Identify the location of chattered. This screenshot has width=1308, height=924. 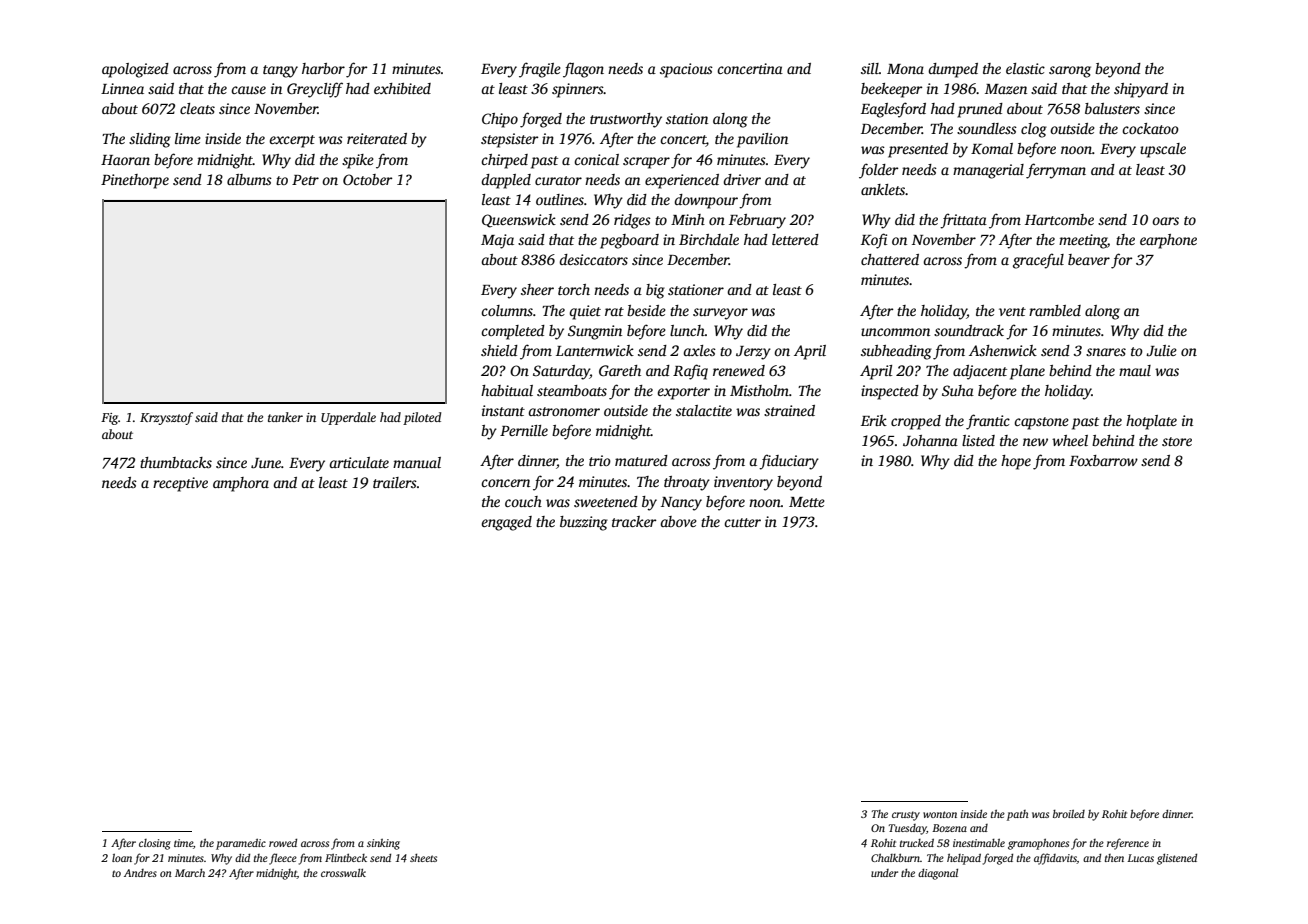
(890, 259).
